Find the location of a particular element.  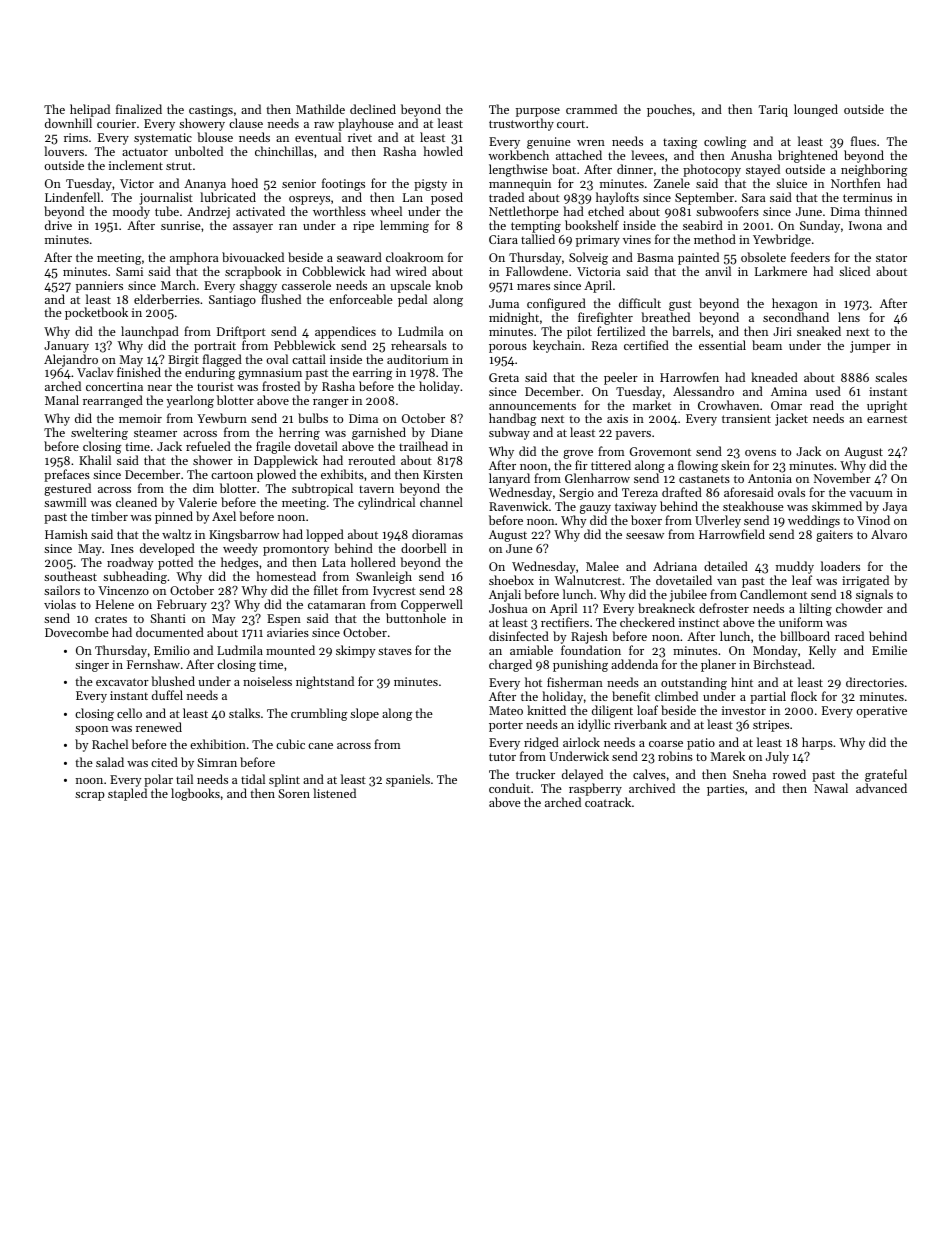

Sami is located at coordinates (129, 271).
